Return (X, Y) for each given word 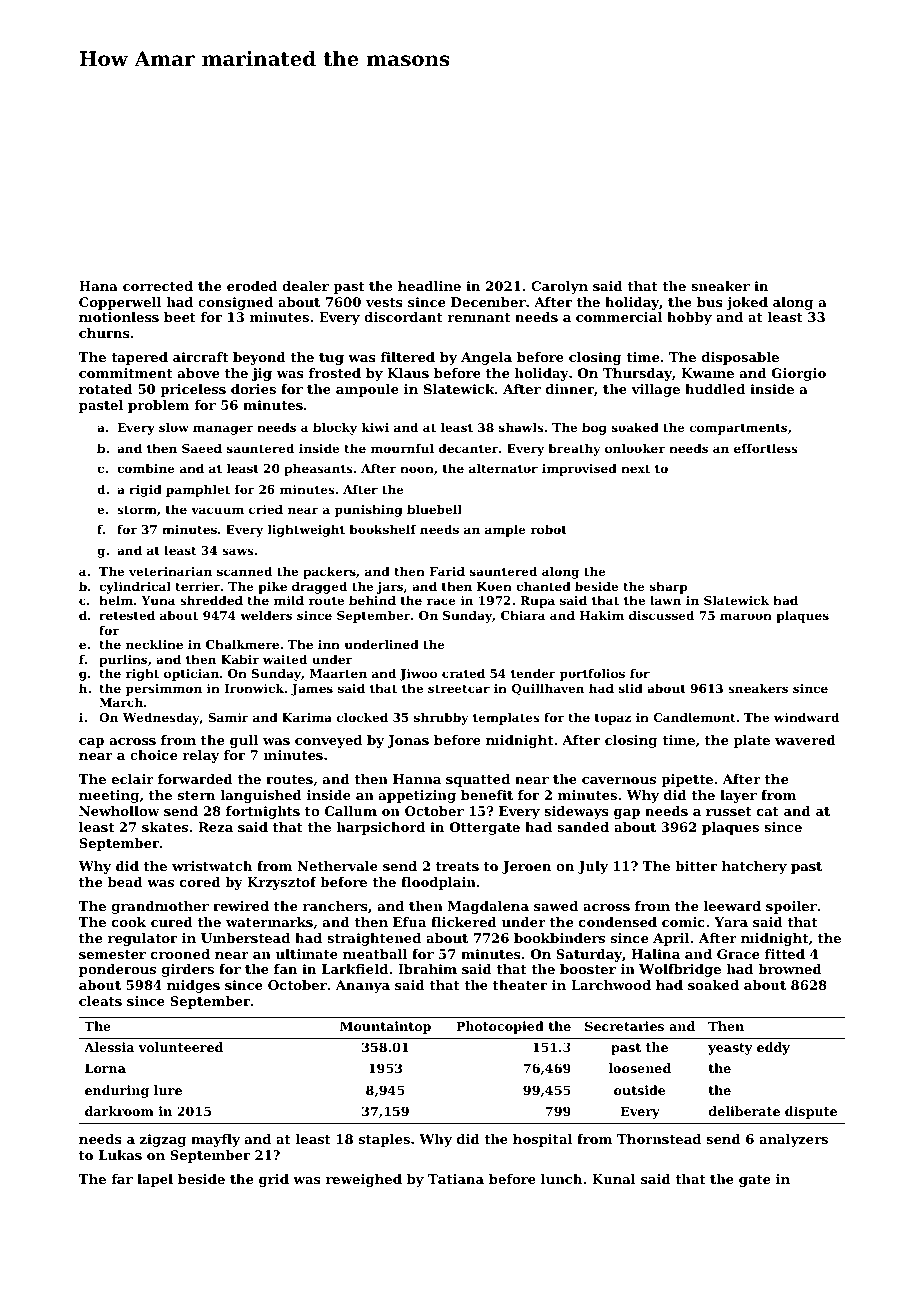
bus (710, 302)
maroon (746, 616)
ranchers (335, 906)
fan (285, 969)
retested (127, 615)
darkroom (119, 1111)
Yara (731, 922)
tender (533, 673)
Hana (98, 286)
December (488, 302)
